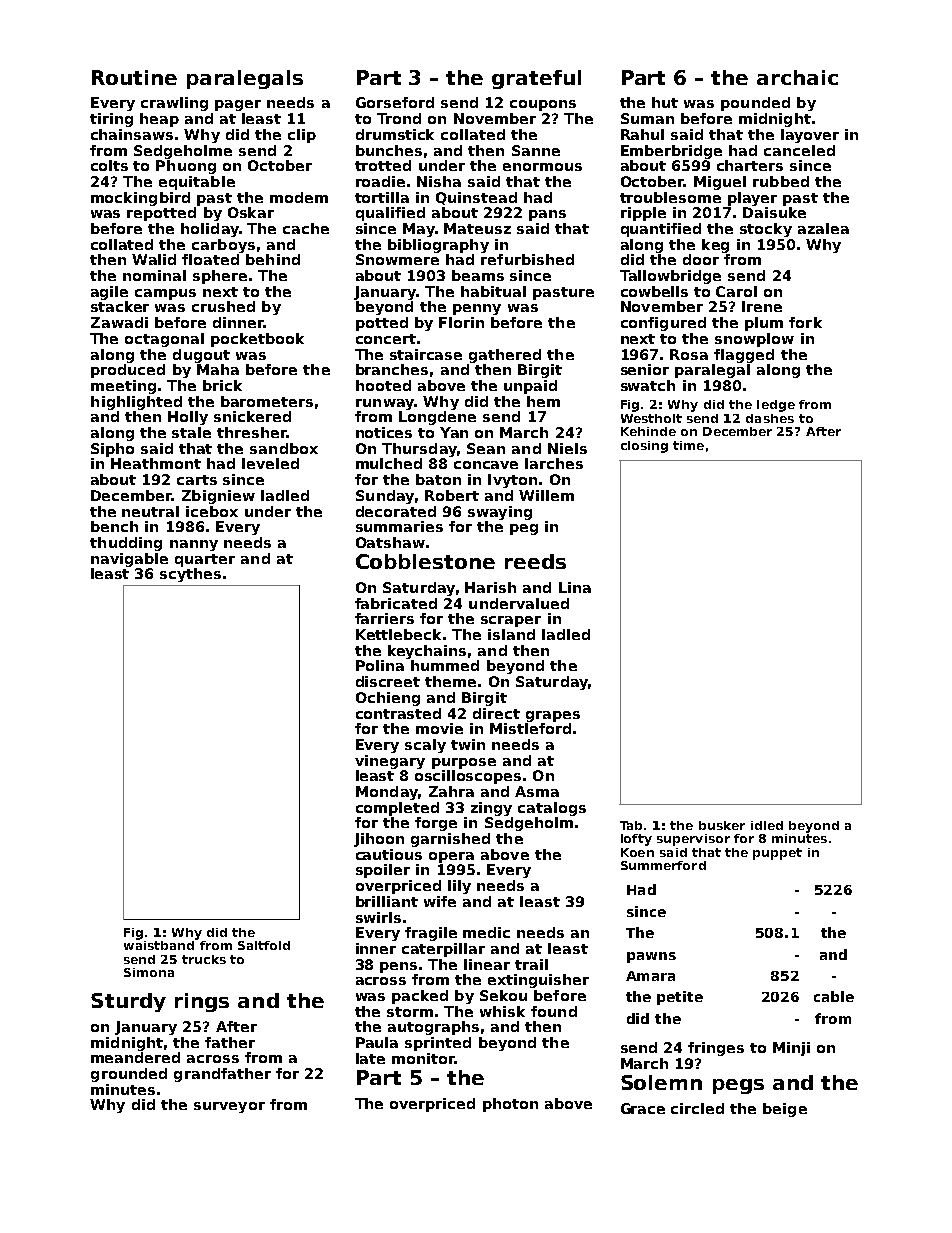  Describe the element at coordinates (776, 406) in the page. I see `ledge` at that location.
